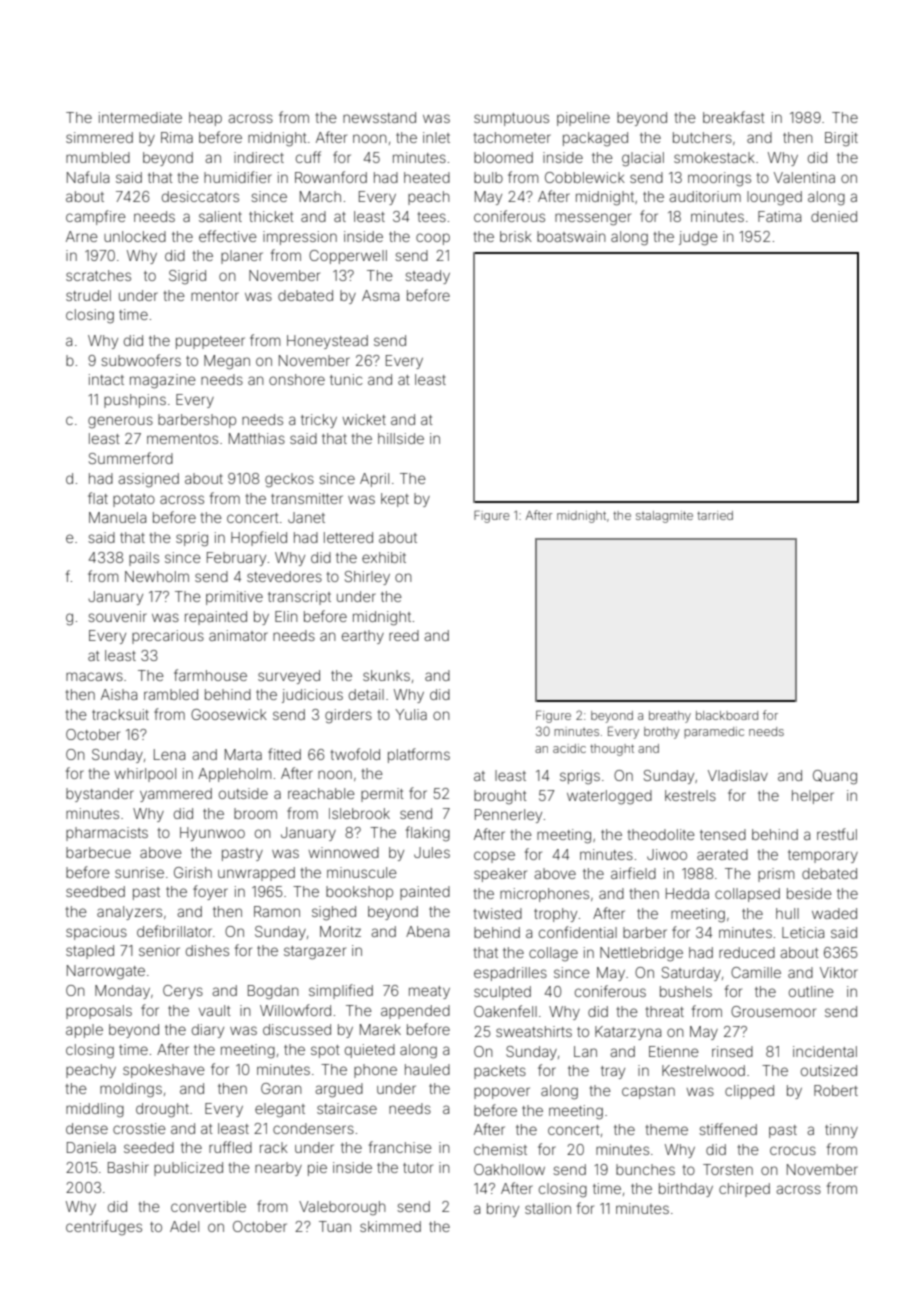  What do you see at coordinates (715, 515) in the screenshot?
I see `tarried` at bounding box center [715, 515].
